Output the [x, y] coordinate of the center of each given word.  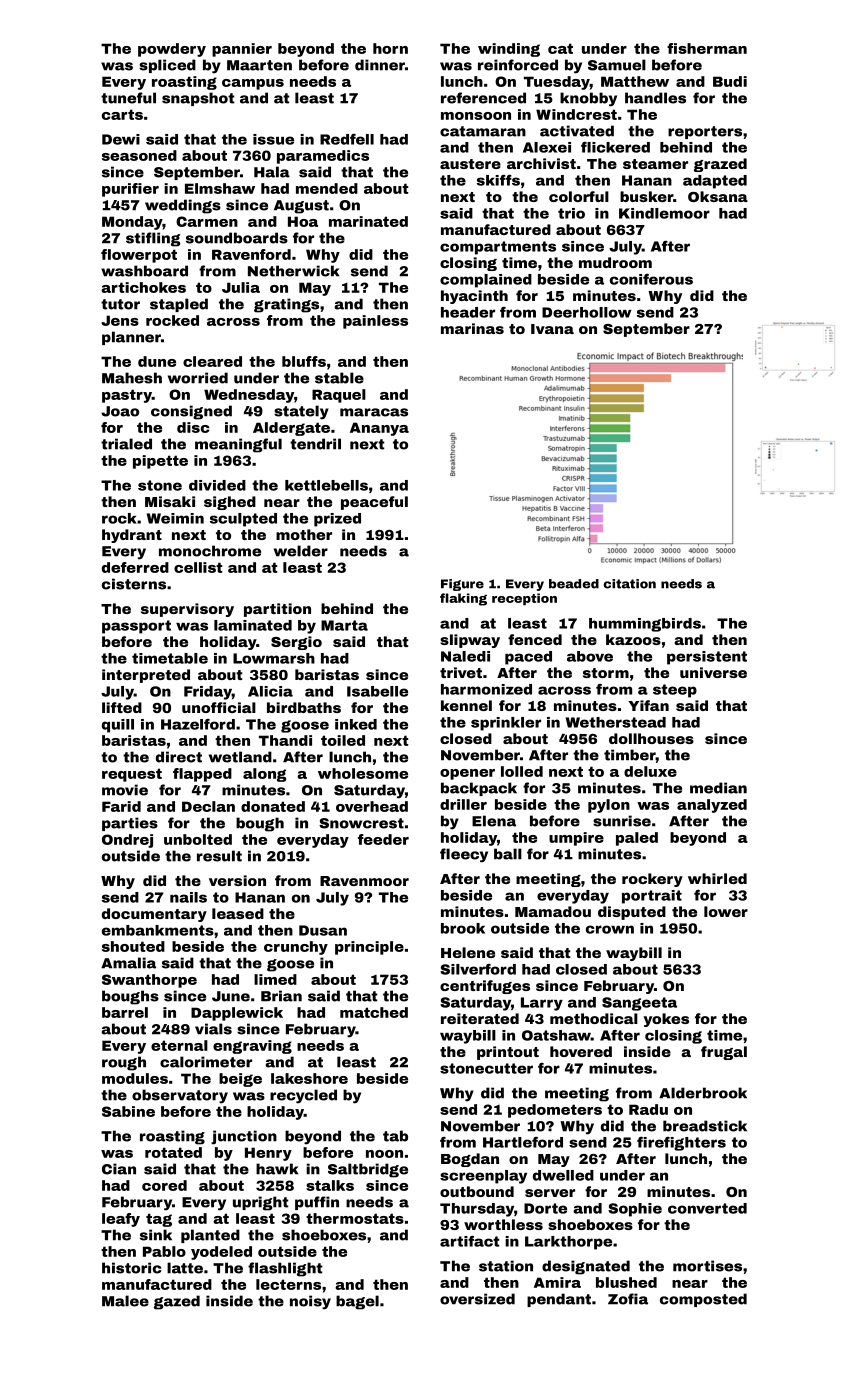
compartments [498, 248]
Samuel [617, 65]
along [264, 775]
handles [655, 98]
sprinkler [506, 724]
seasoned [139, 155]
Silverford [478, 969]
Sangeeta [639, 1004]
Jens [120, 320]
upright [261, 1203]
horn [390, 48]
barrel [125, 1012]
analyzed [712, 806]
